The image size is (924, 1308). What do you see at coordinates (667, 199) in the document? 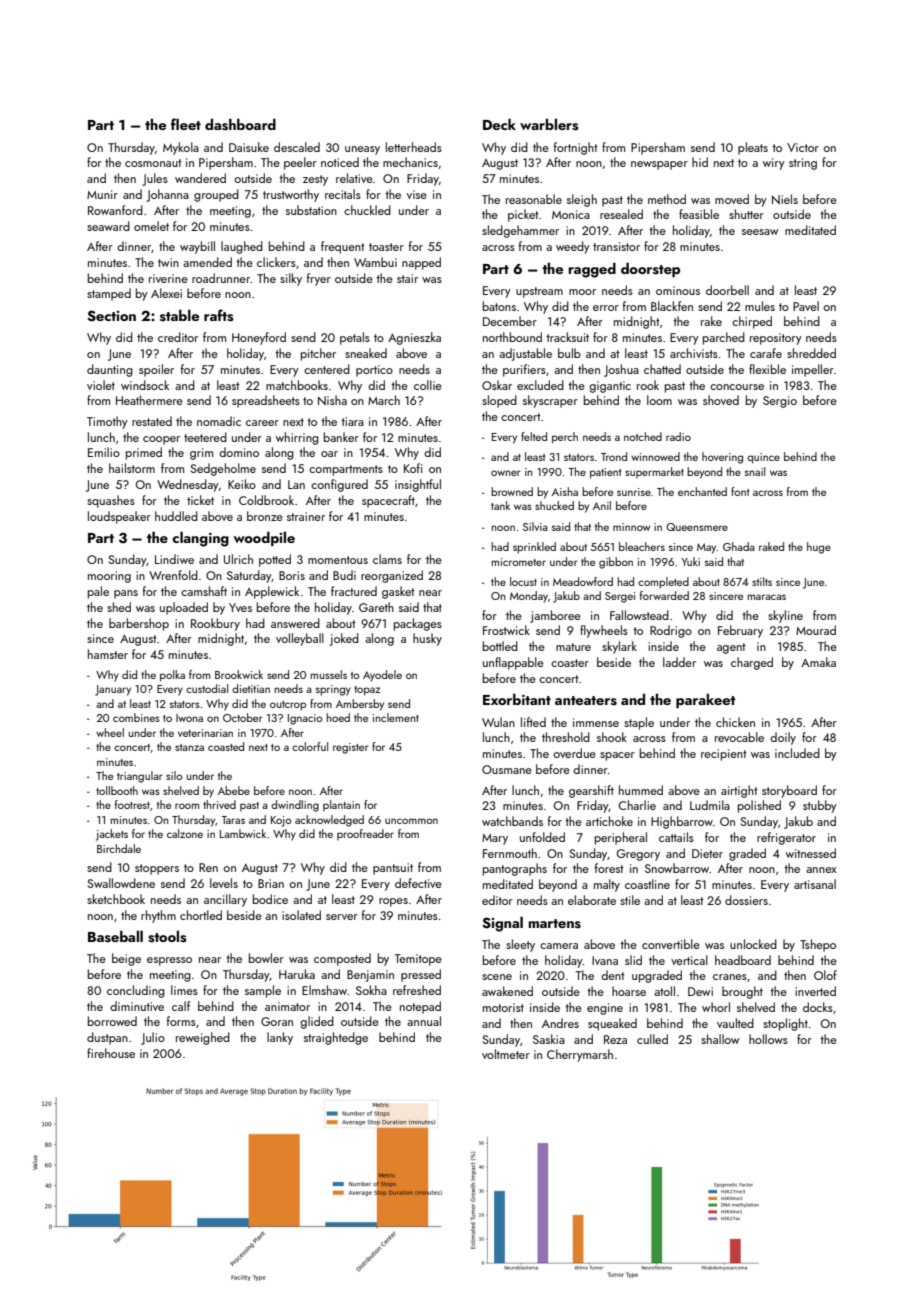
I see `method` at bounding box center [667, 199].
